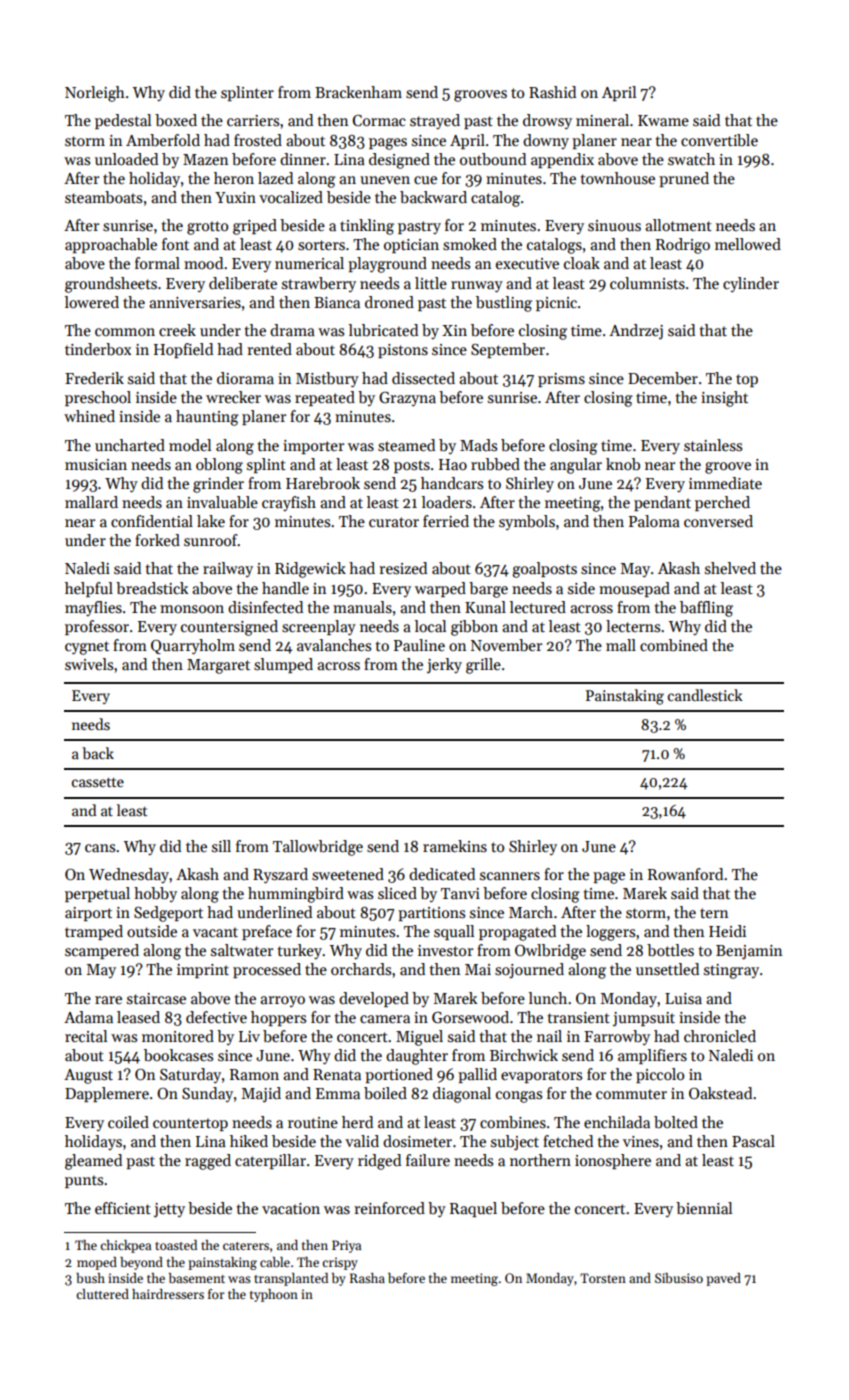 The height and width of the image is (1400, 849). What do you see at coordinates (435, 121) in the image?
I see `strayed` at bounding box center [435, 121].
